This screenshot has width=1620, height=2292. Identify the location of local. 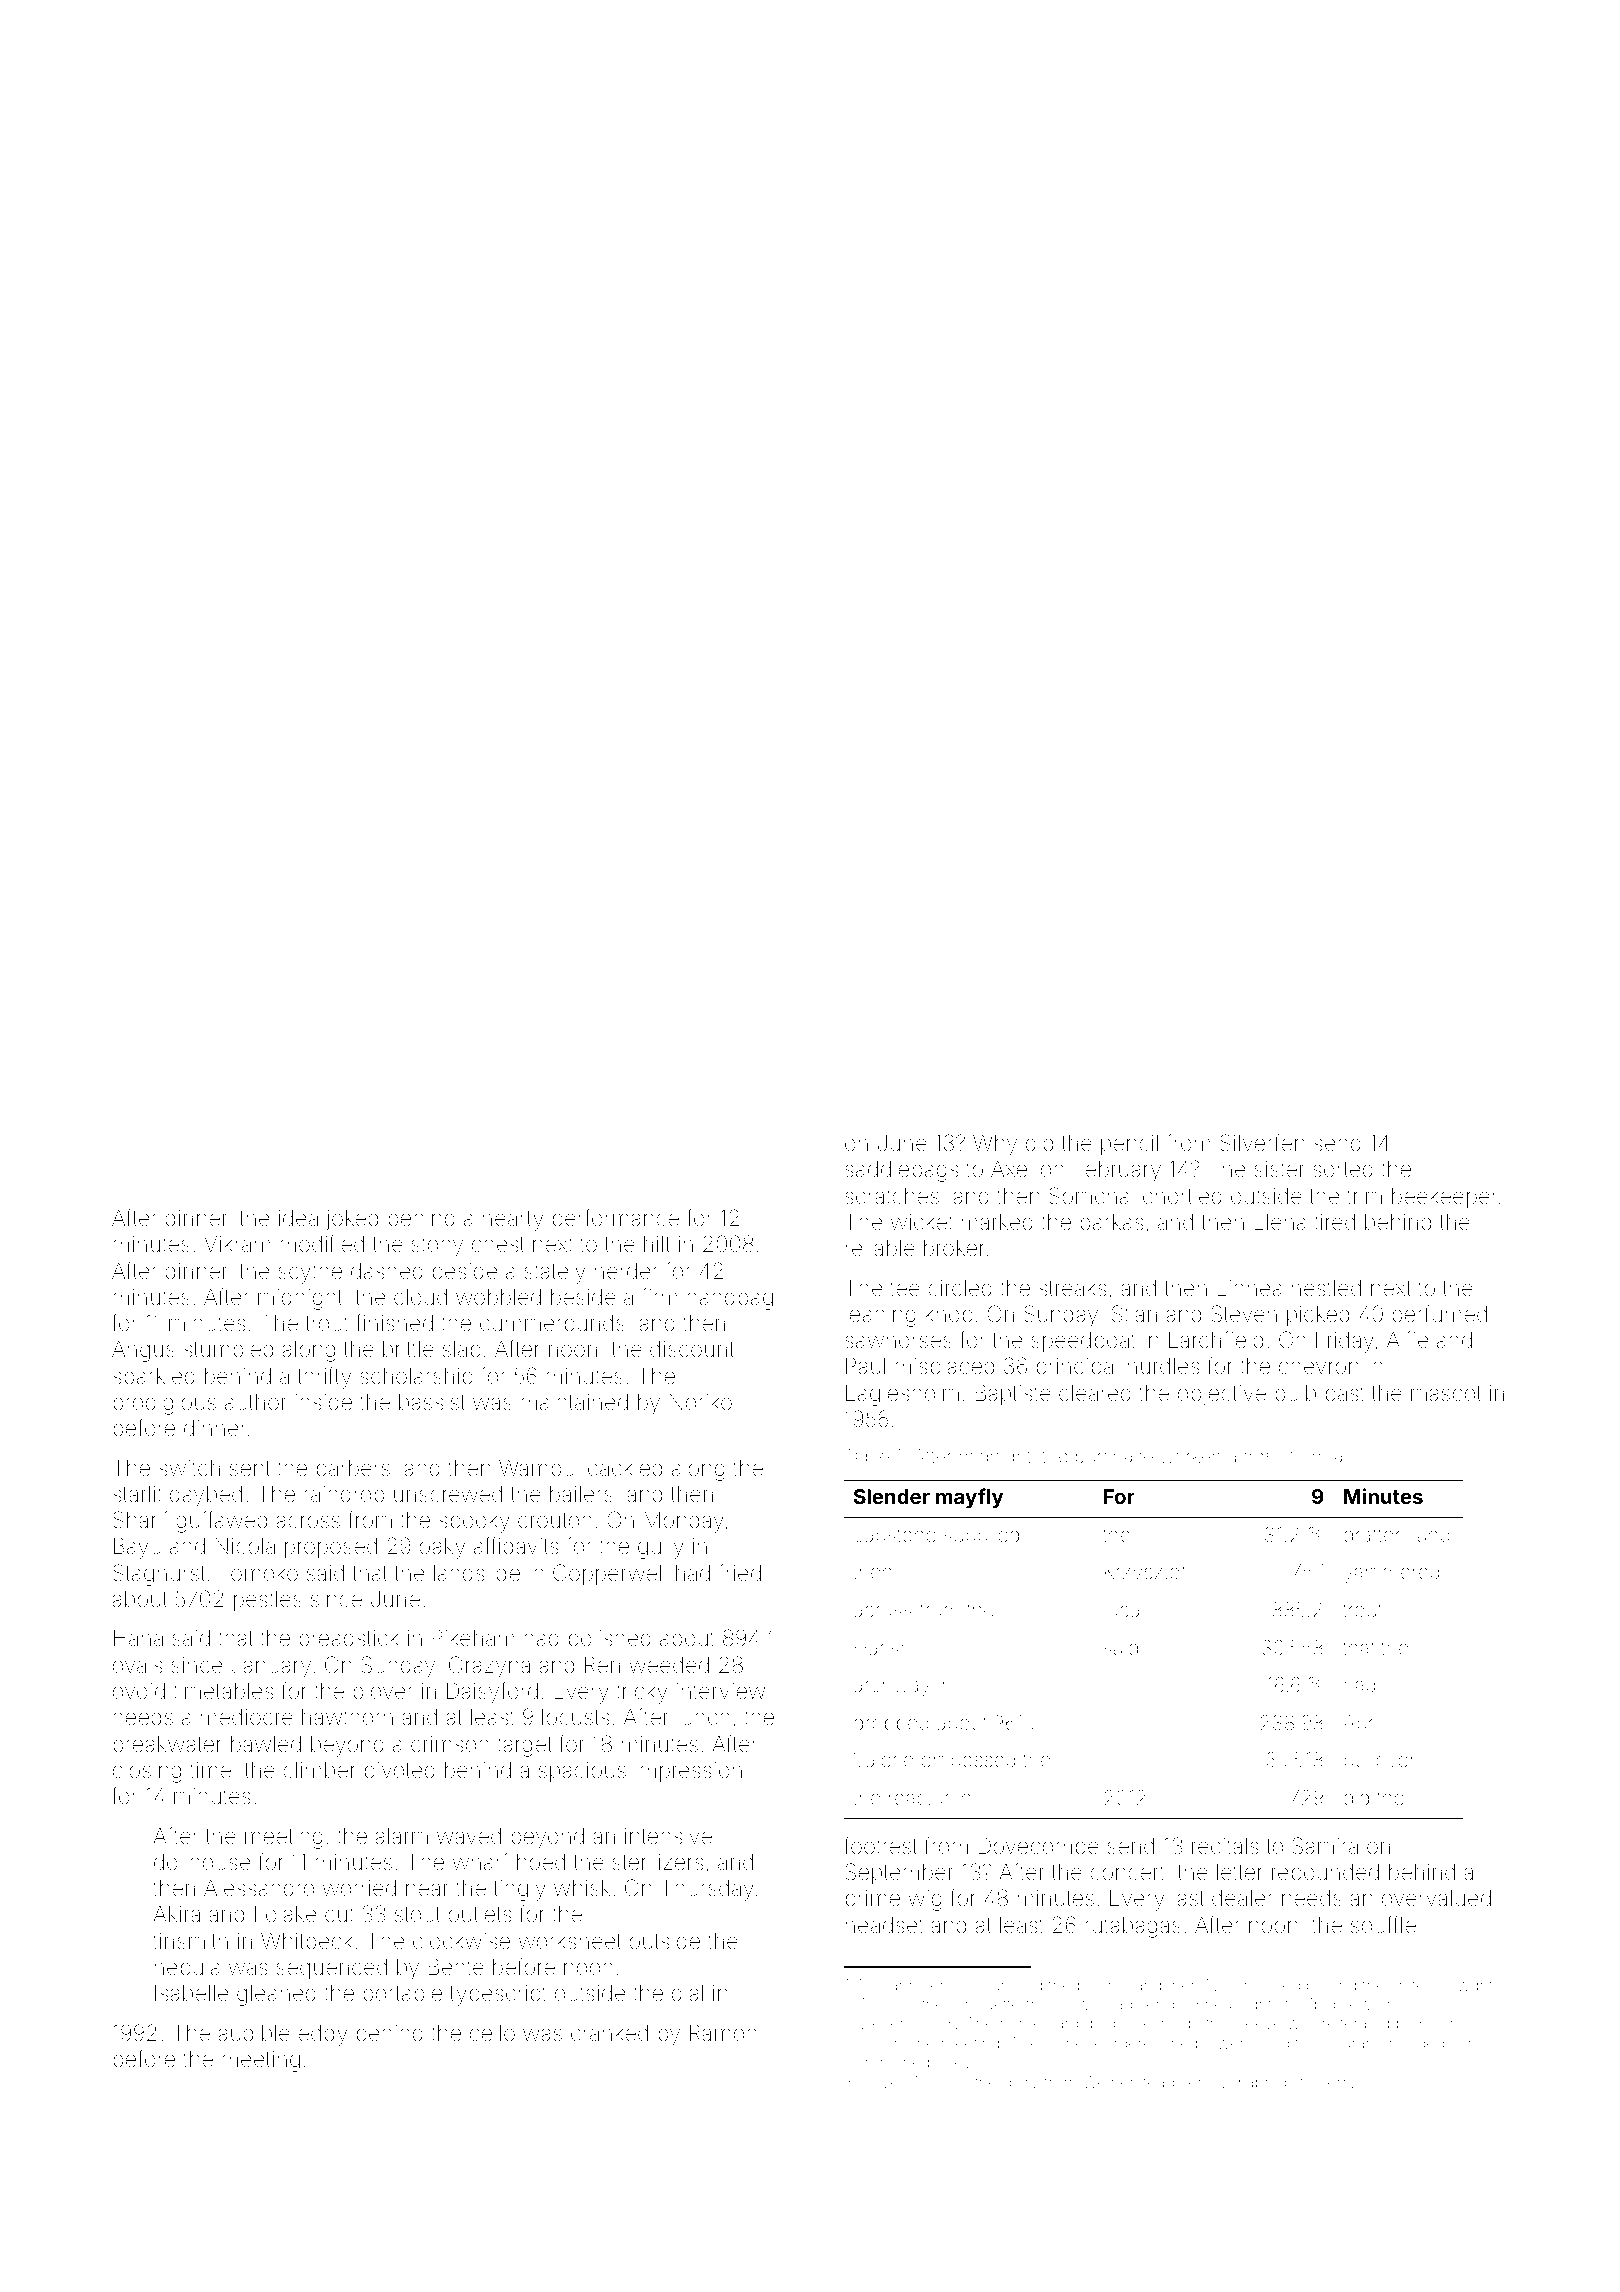
(1123, 1610).
